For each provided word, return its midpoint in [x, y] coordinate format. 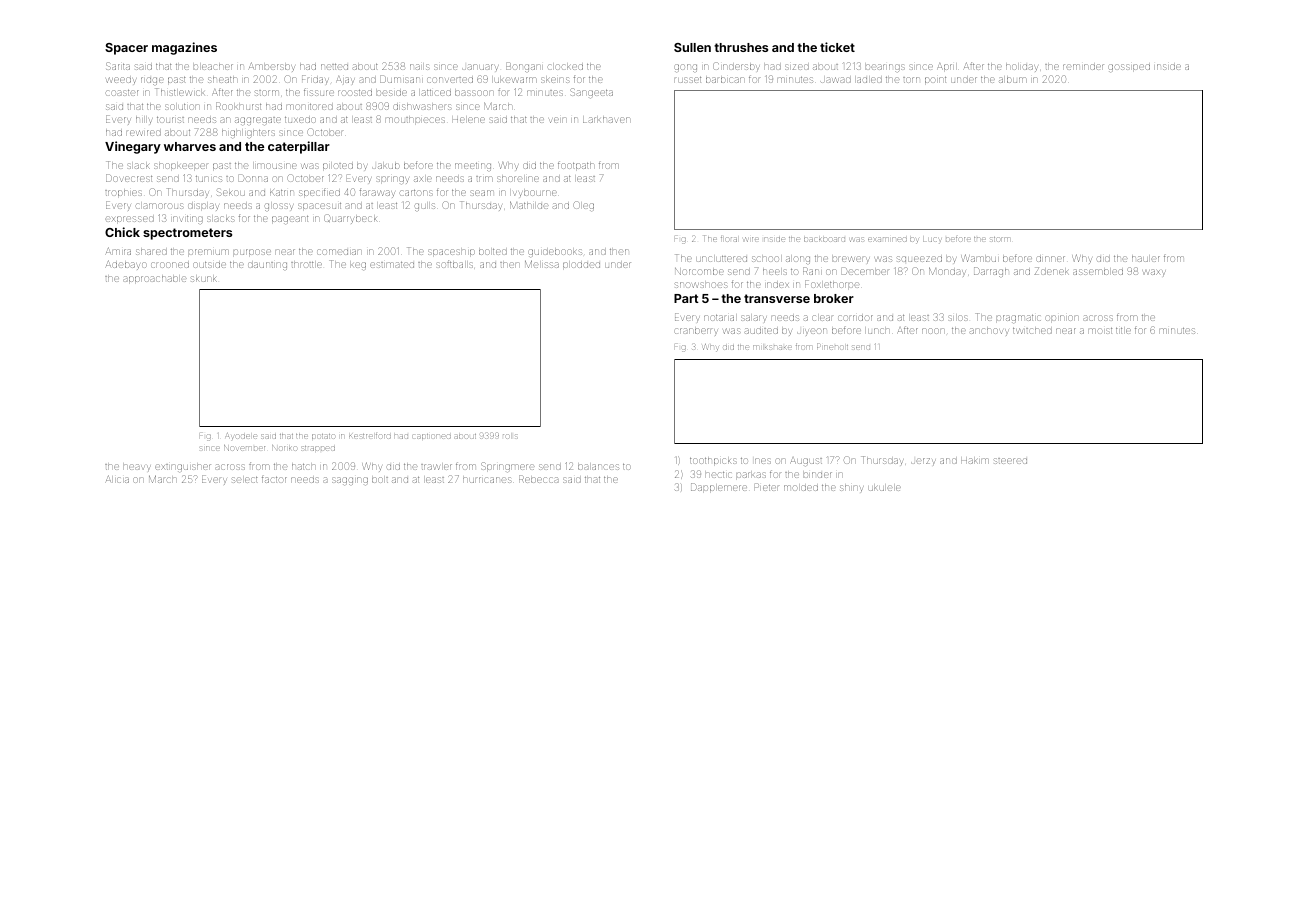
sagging [350, 481]
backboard [824, 239]
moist [1101, 331]
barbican [725, 80]
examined [887, 239]
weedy [121, 80]
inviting [188, 220]
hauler [1146, 259]
